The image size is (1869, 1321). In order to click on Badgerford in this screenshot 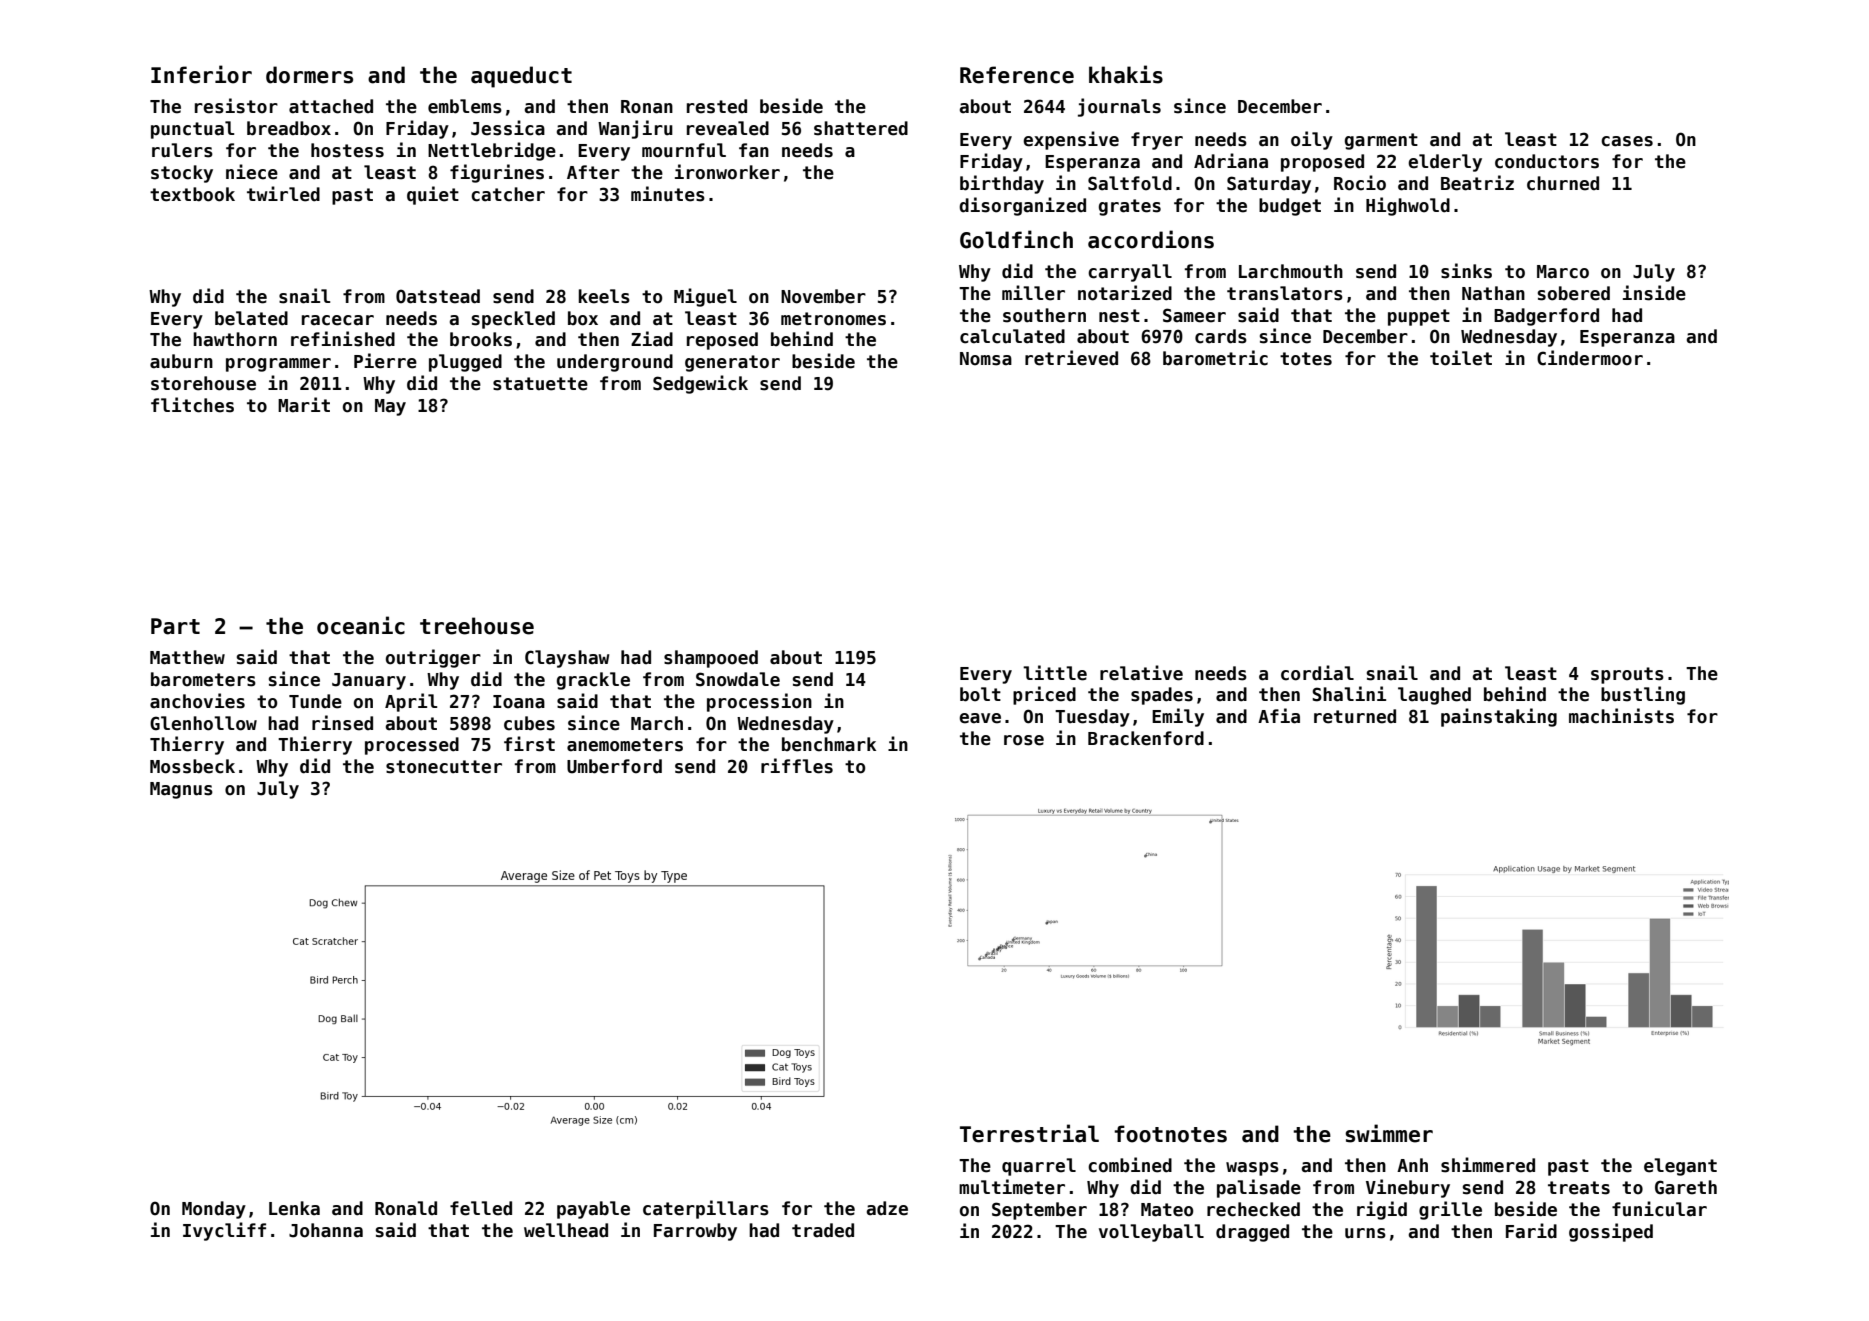, I will do `click(1546, 317)`.
